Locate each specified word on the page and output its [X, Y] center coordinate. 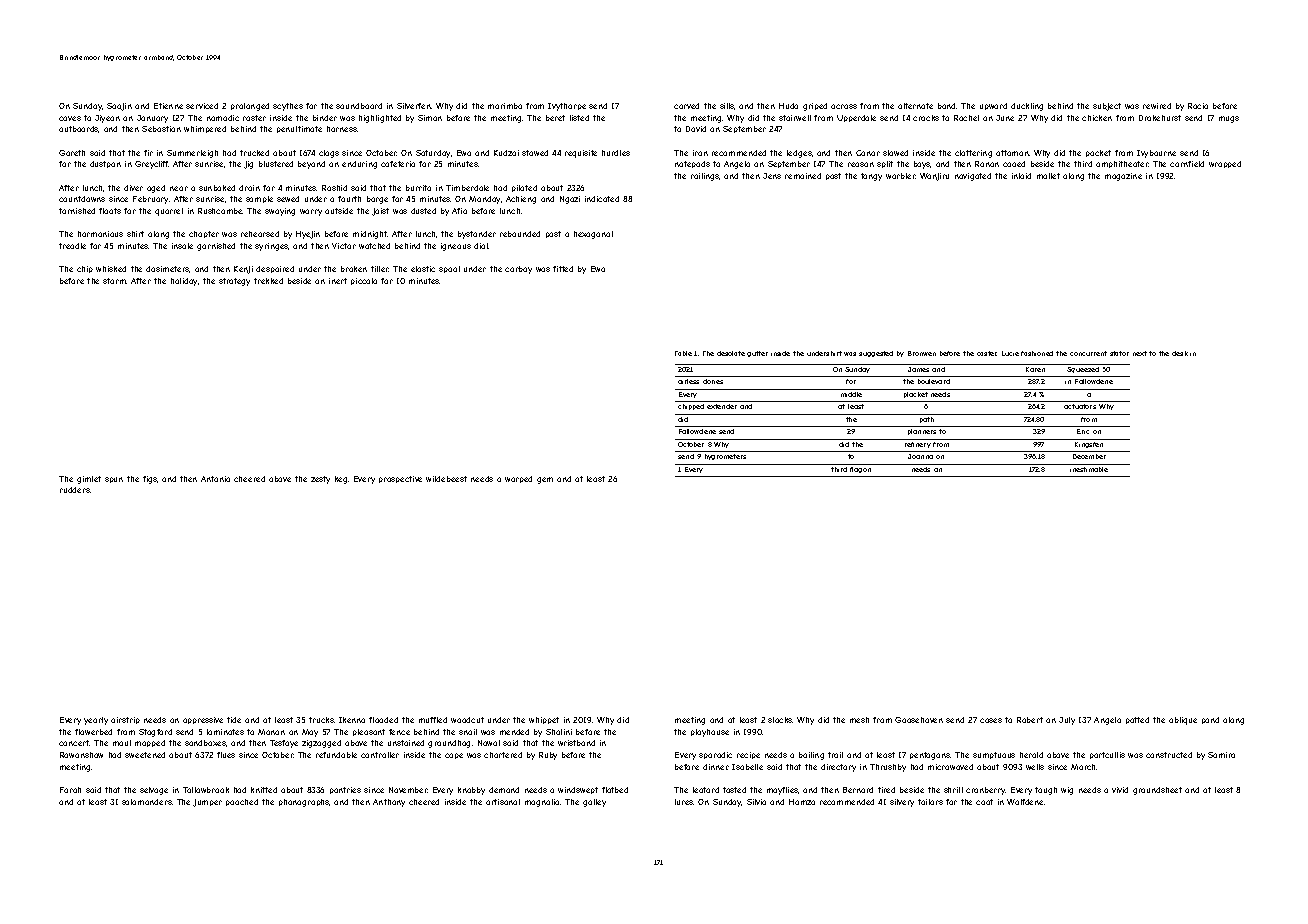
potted [1137, 720]
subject [1107, 107]
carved [686, 106]
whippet [544, 720]
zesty [320, 480]
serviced [202, 106]
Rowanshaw [81, 755]
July [1067, 721]
